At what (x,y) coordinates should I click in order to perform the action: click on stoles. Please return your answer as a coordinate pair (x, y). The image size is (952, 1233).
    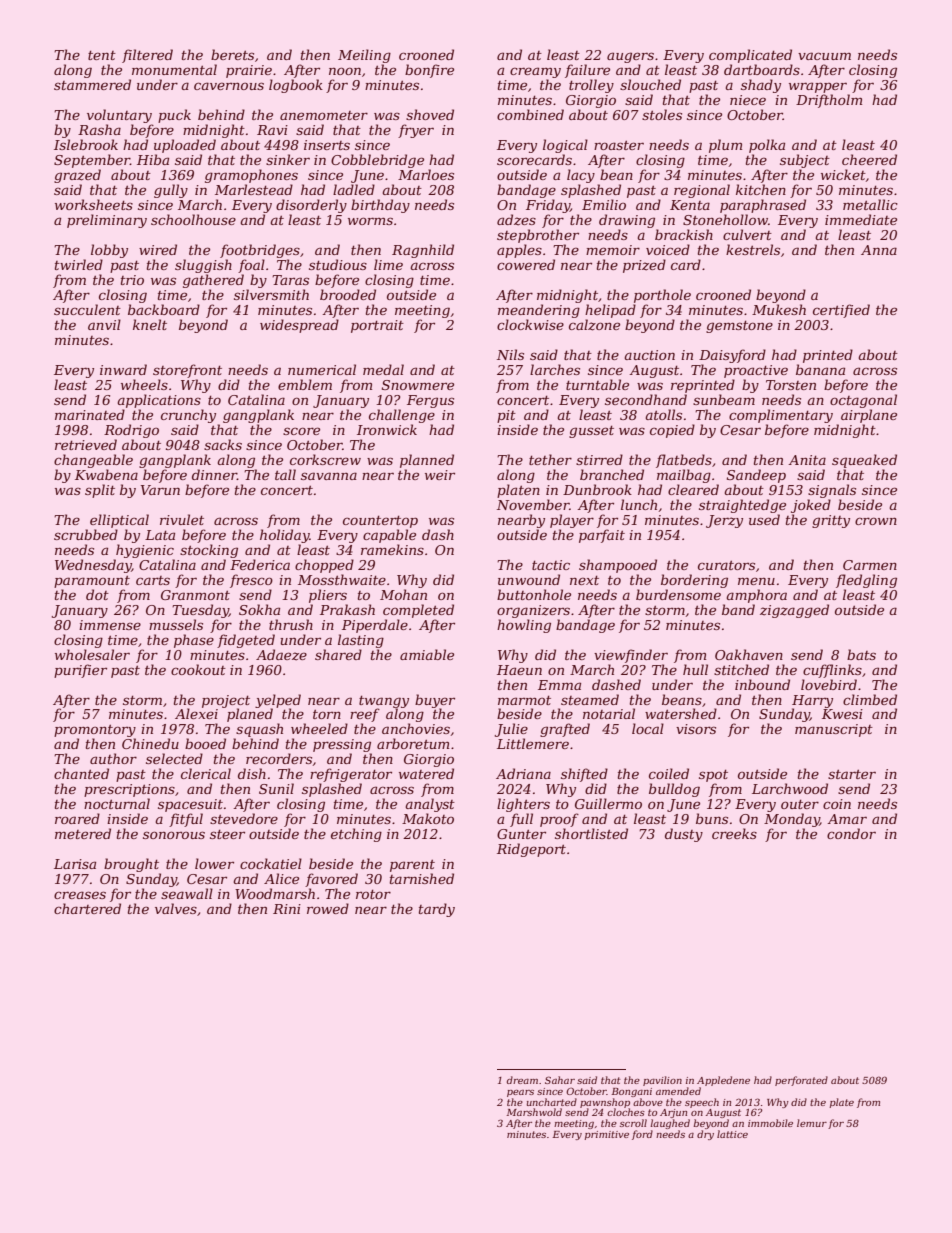
    Looking at the image, I should click on (662, 114).
